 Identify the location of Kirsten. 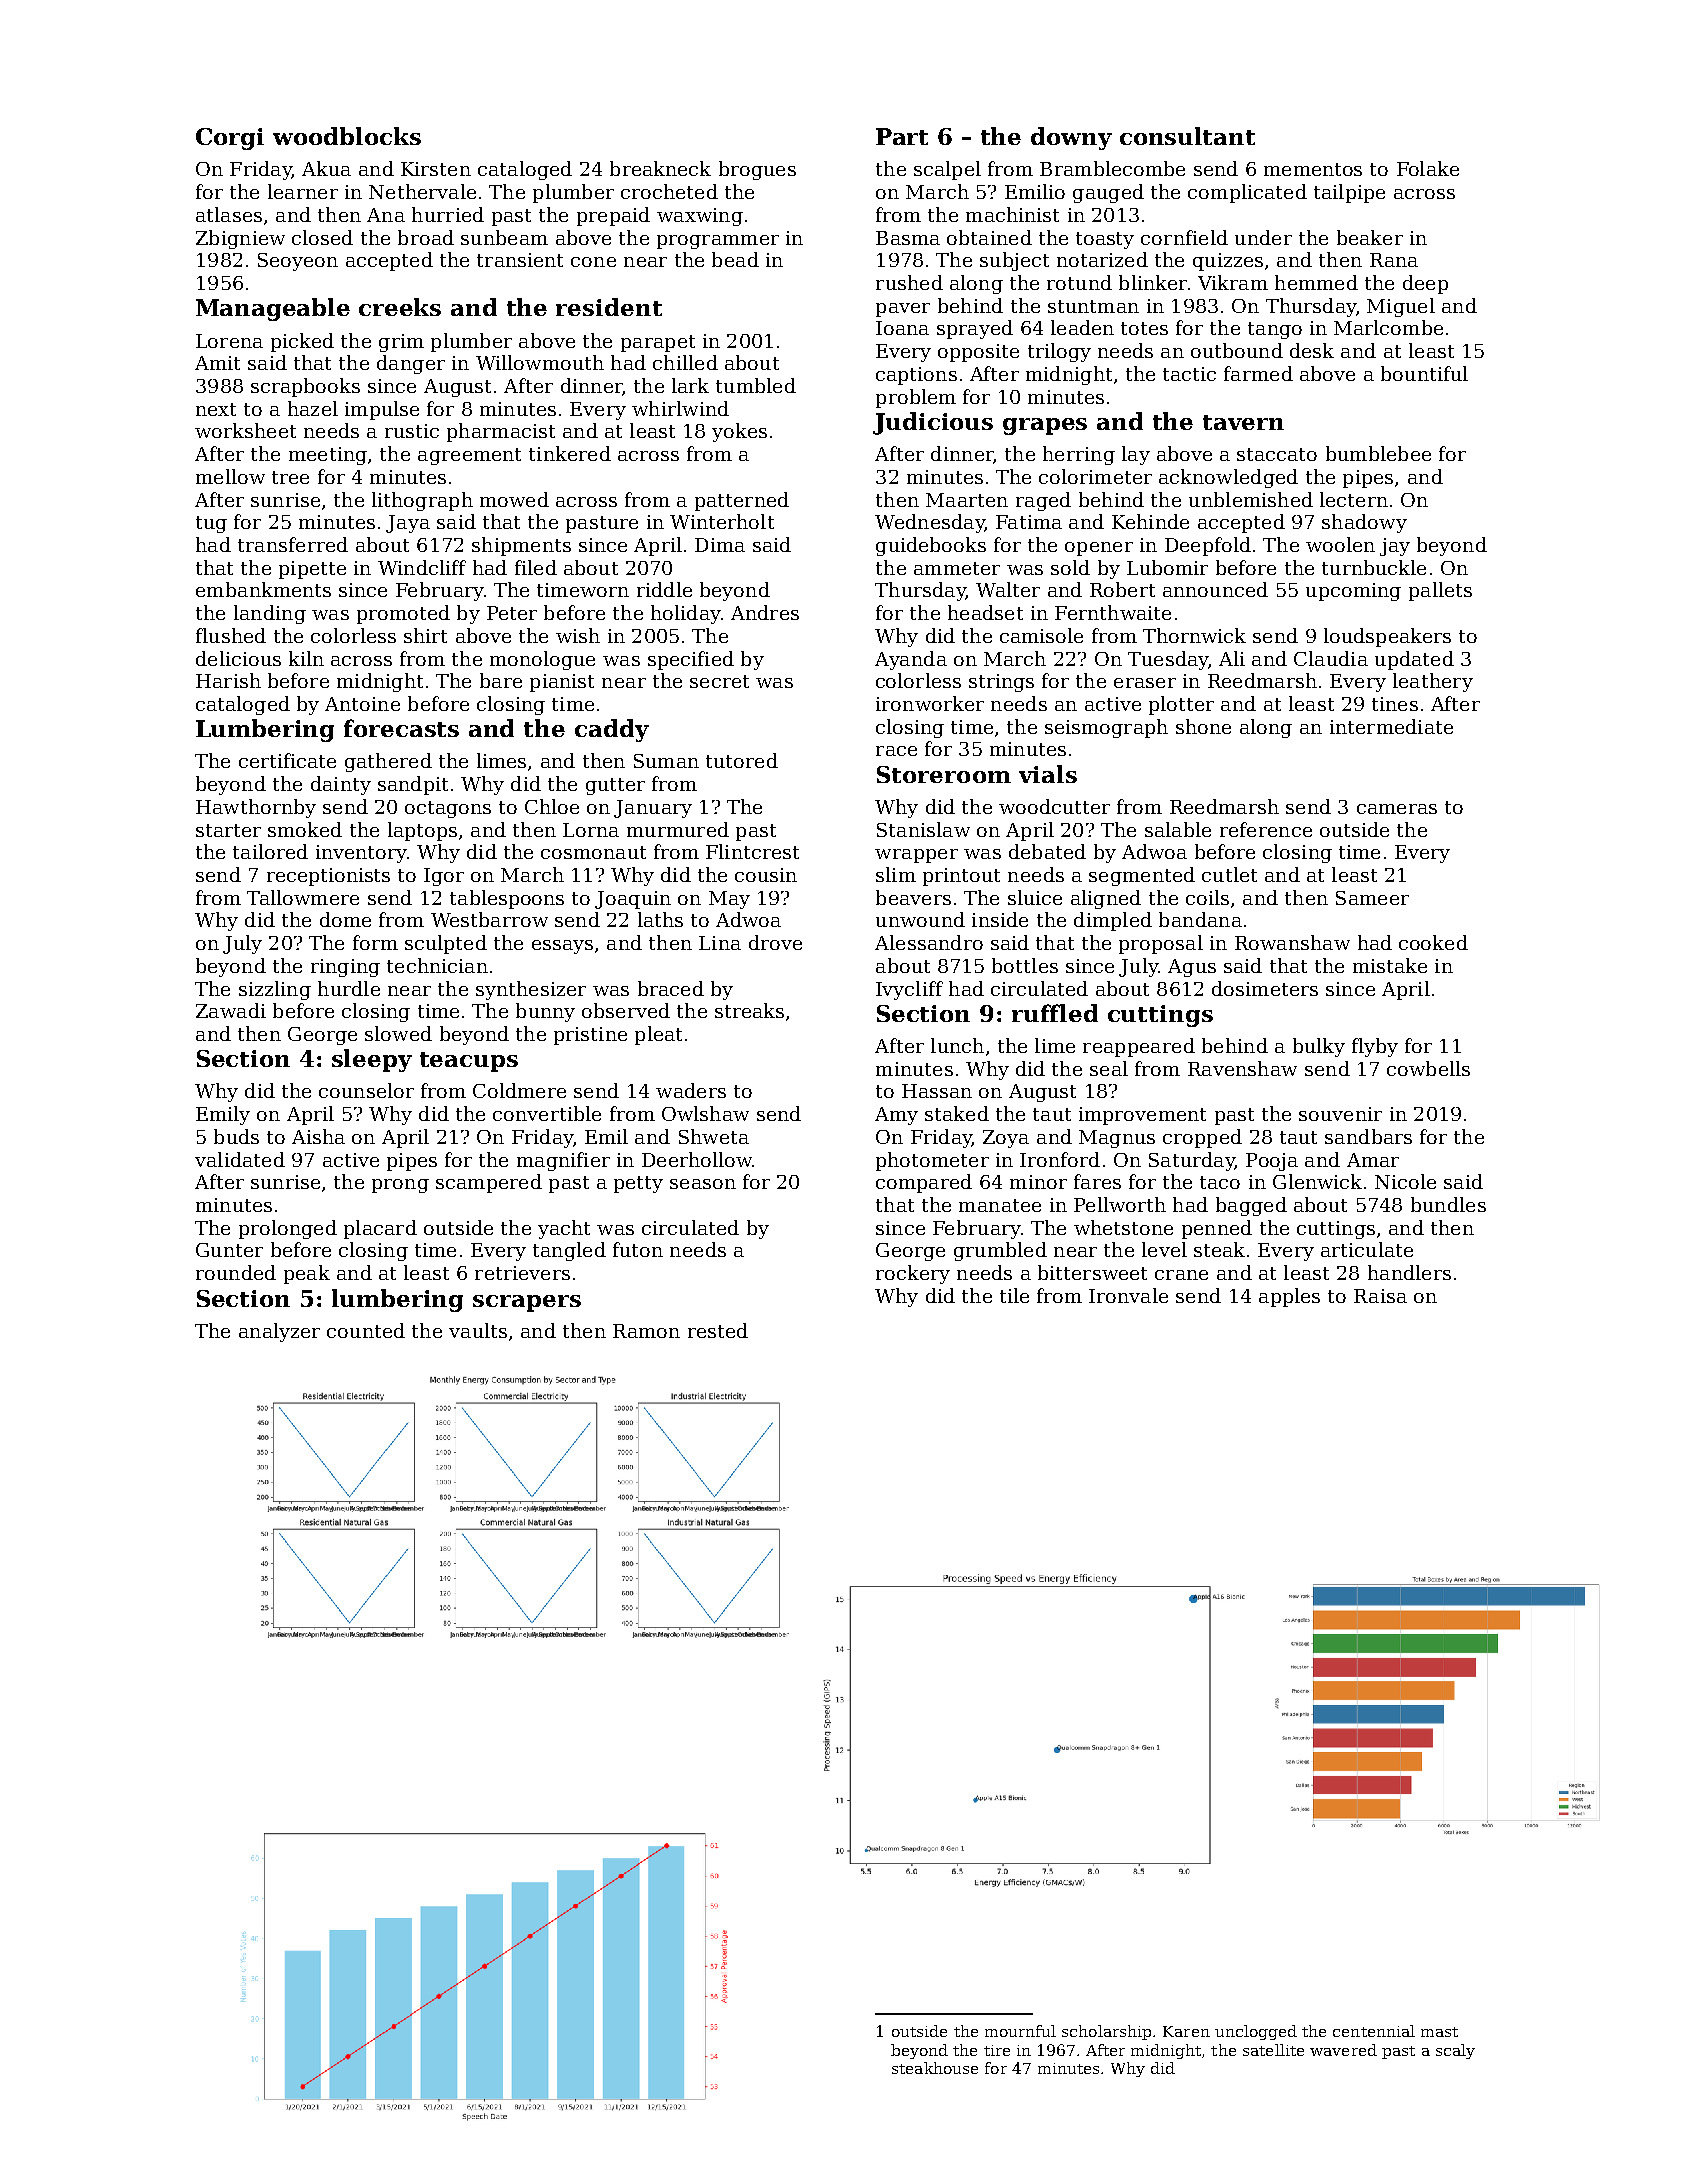
(436, 169).
